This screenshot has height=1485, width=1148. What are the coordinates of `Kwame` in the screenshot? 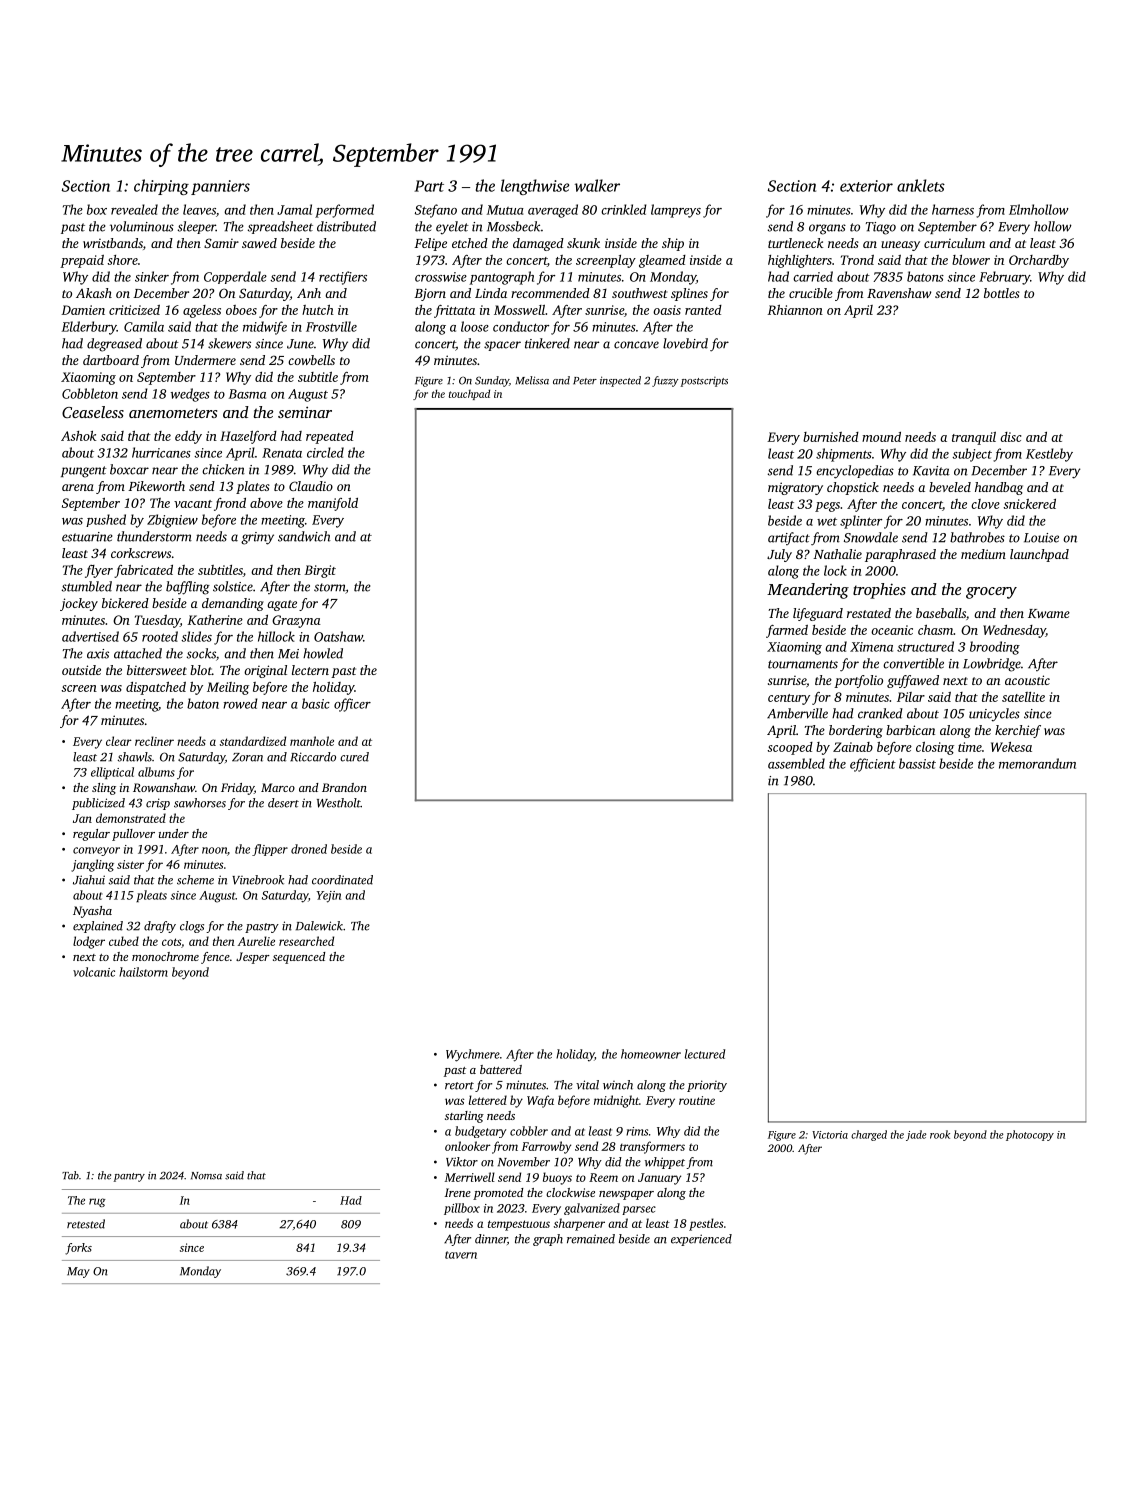 It's located at (1049, 613).
